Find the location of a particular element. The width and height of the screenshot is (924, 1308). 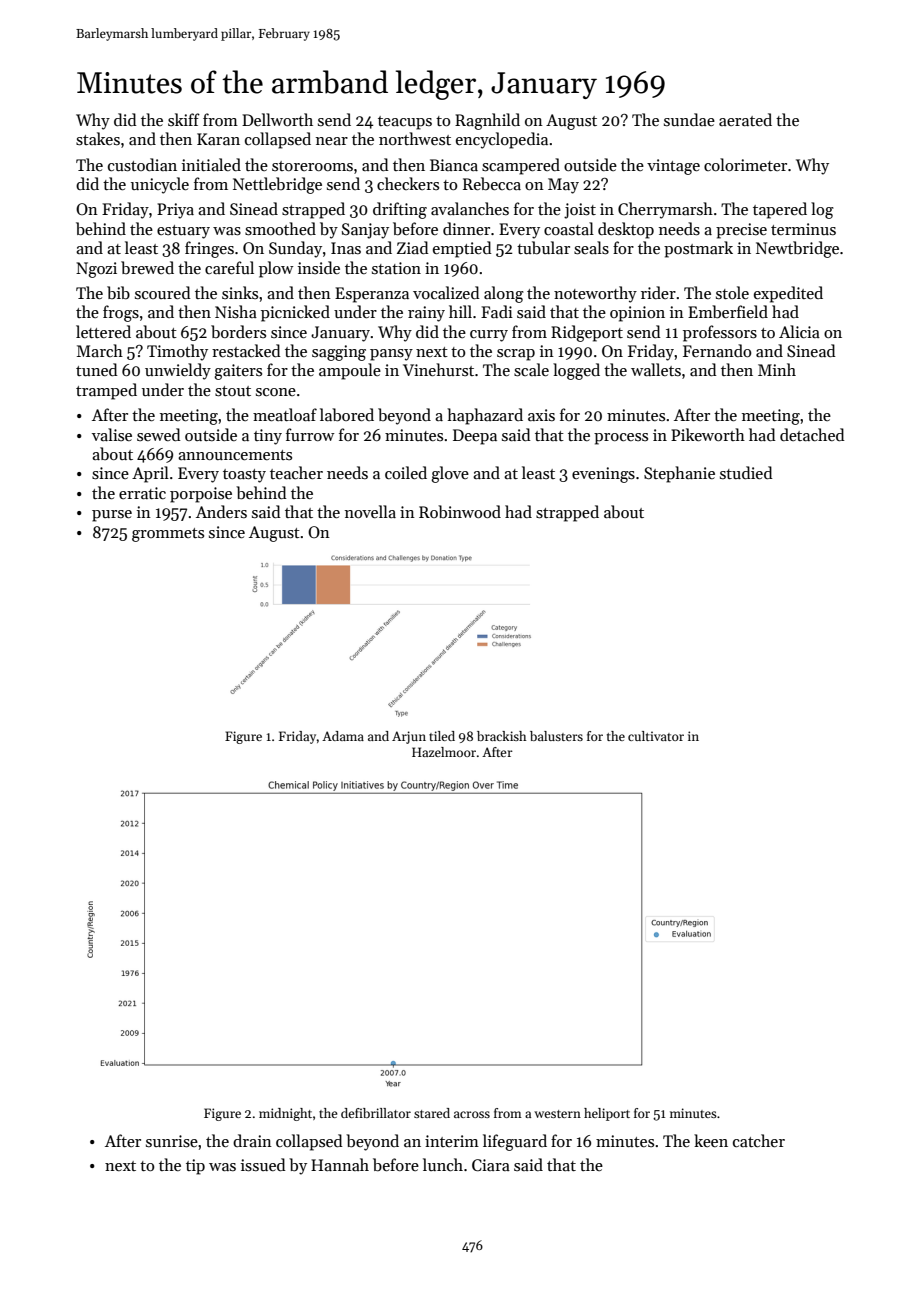

tip is located at coordinates (195, 1167).
